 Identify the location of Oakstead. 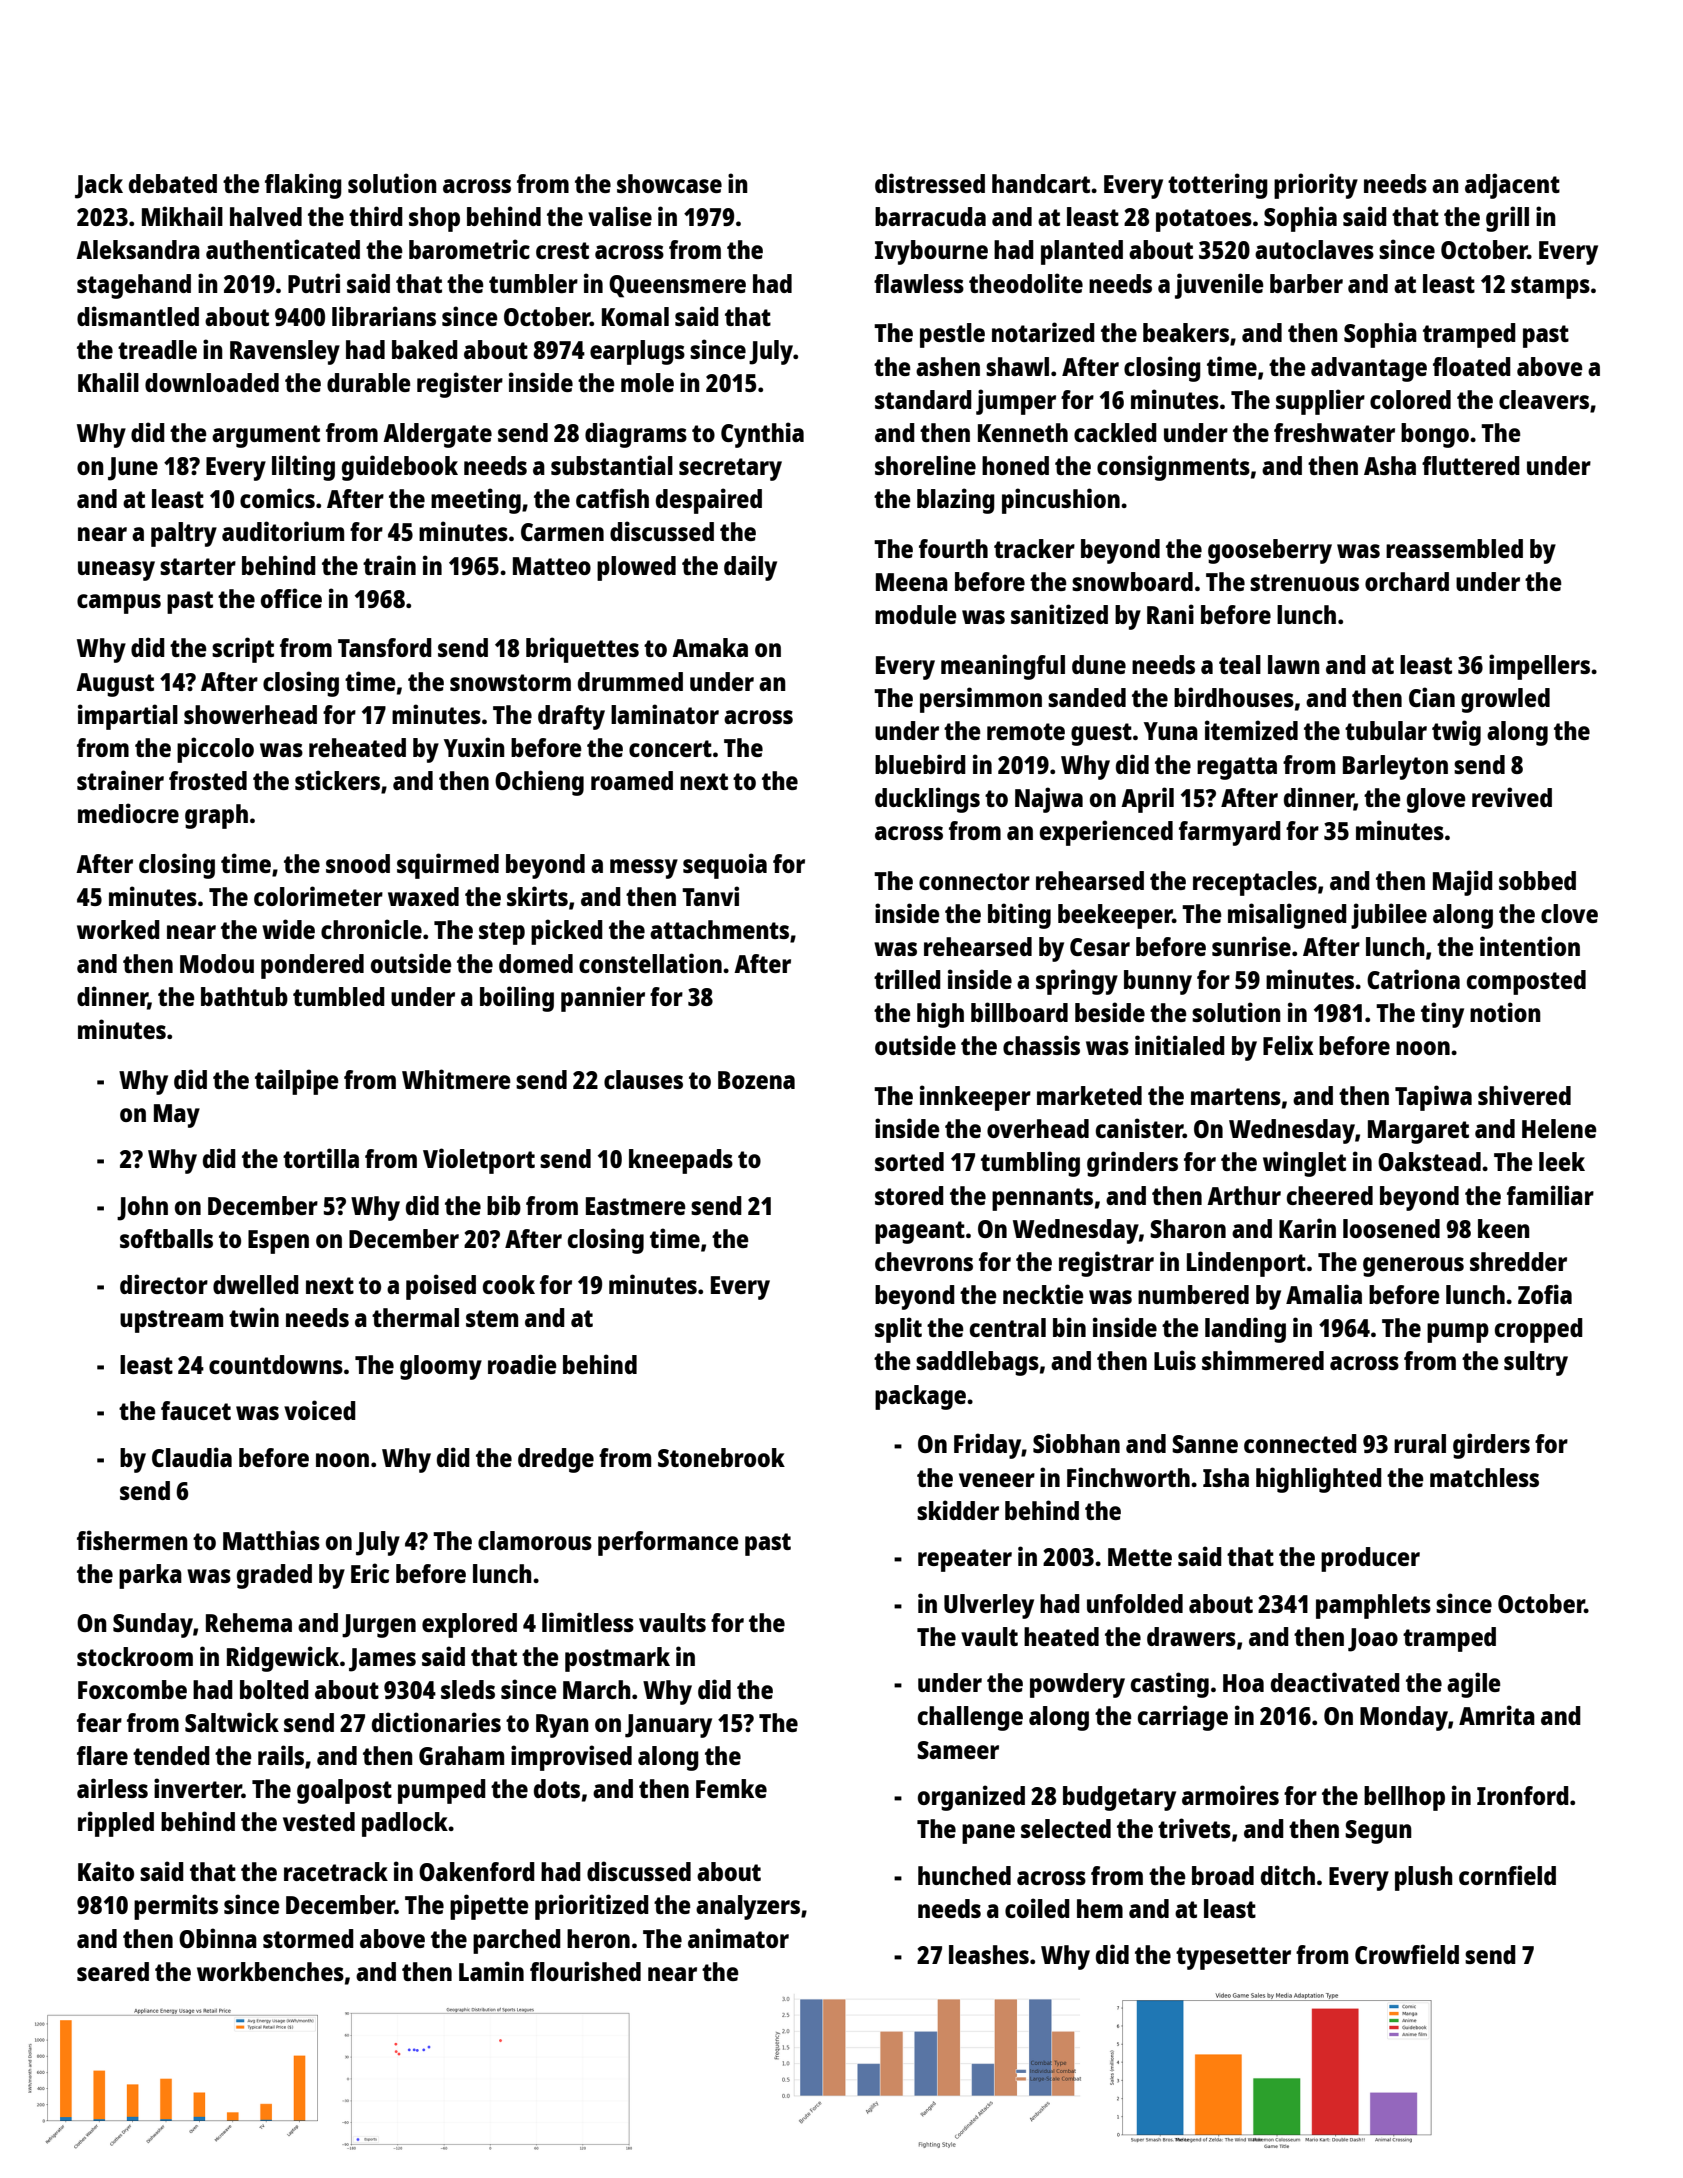
(1429, 1161).
